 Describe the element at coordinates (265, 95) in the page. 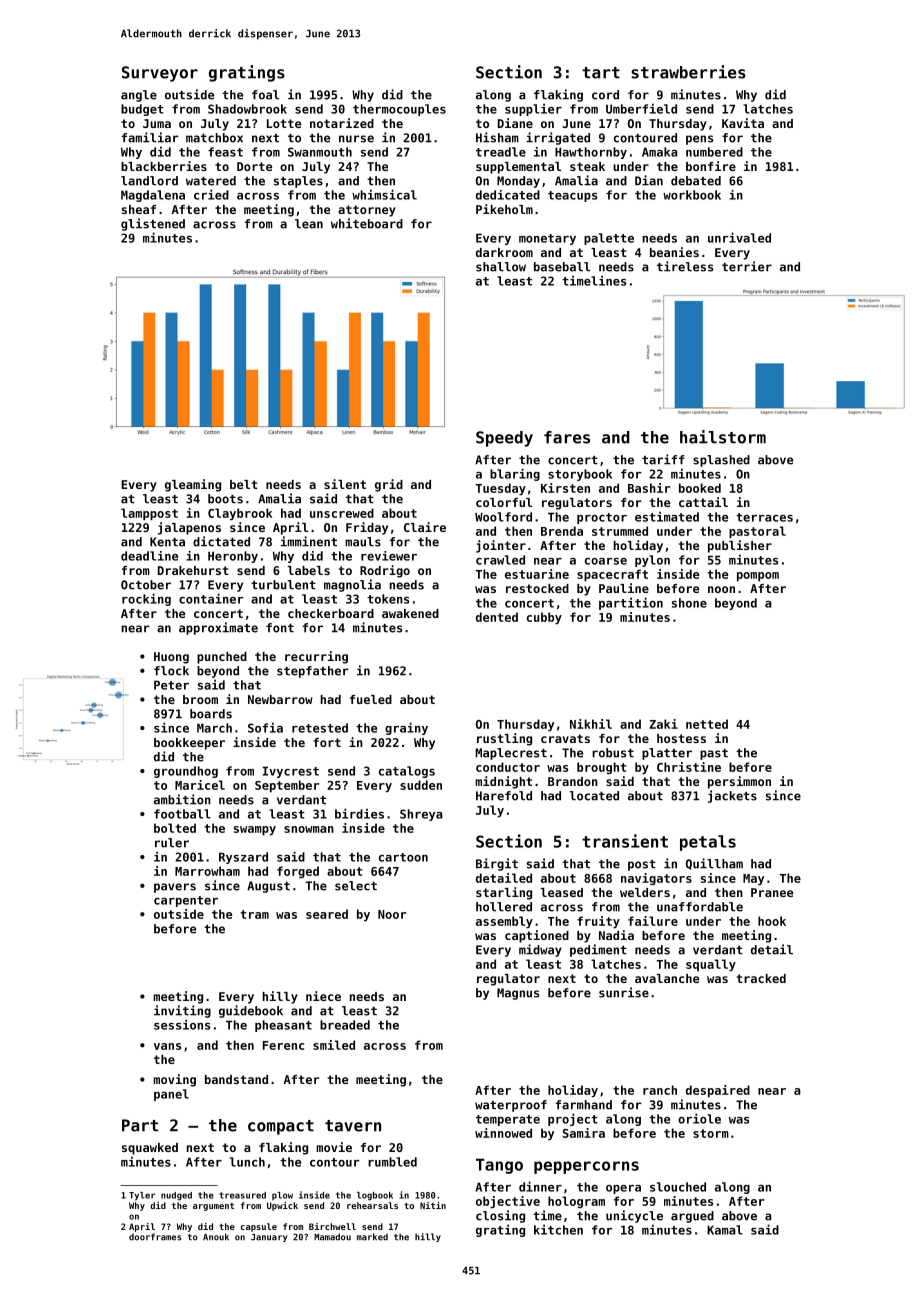

I see `foal` at that location.
